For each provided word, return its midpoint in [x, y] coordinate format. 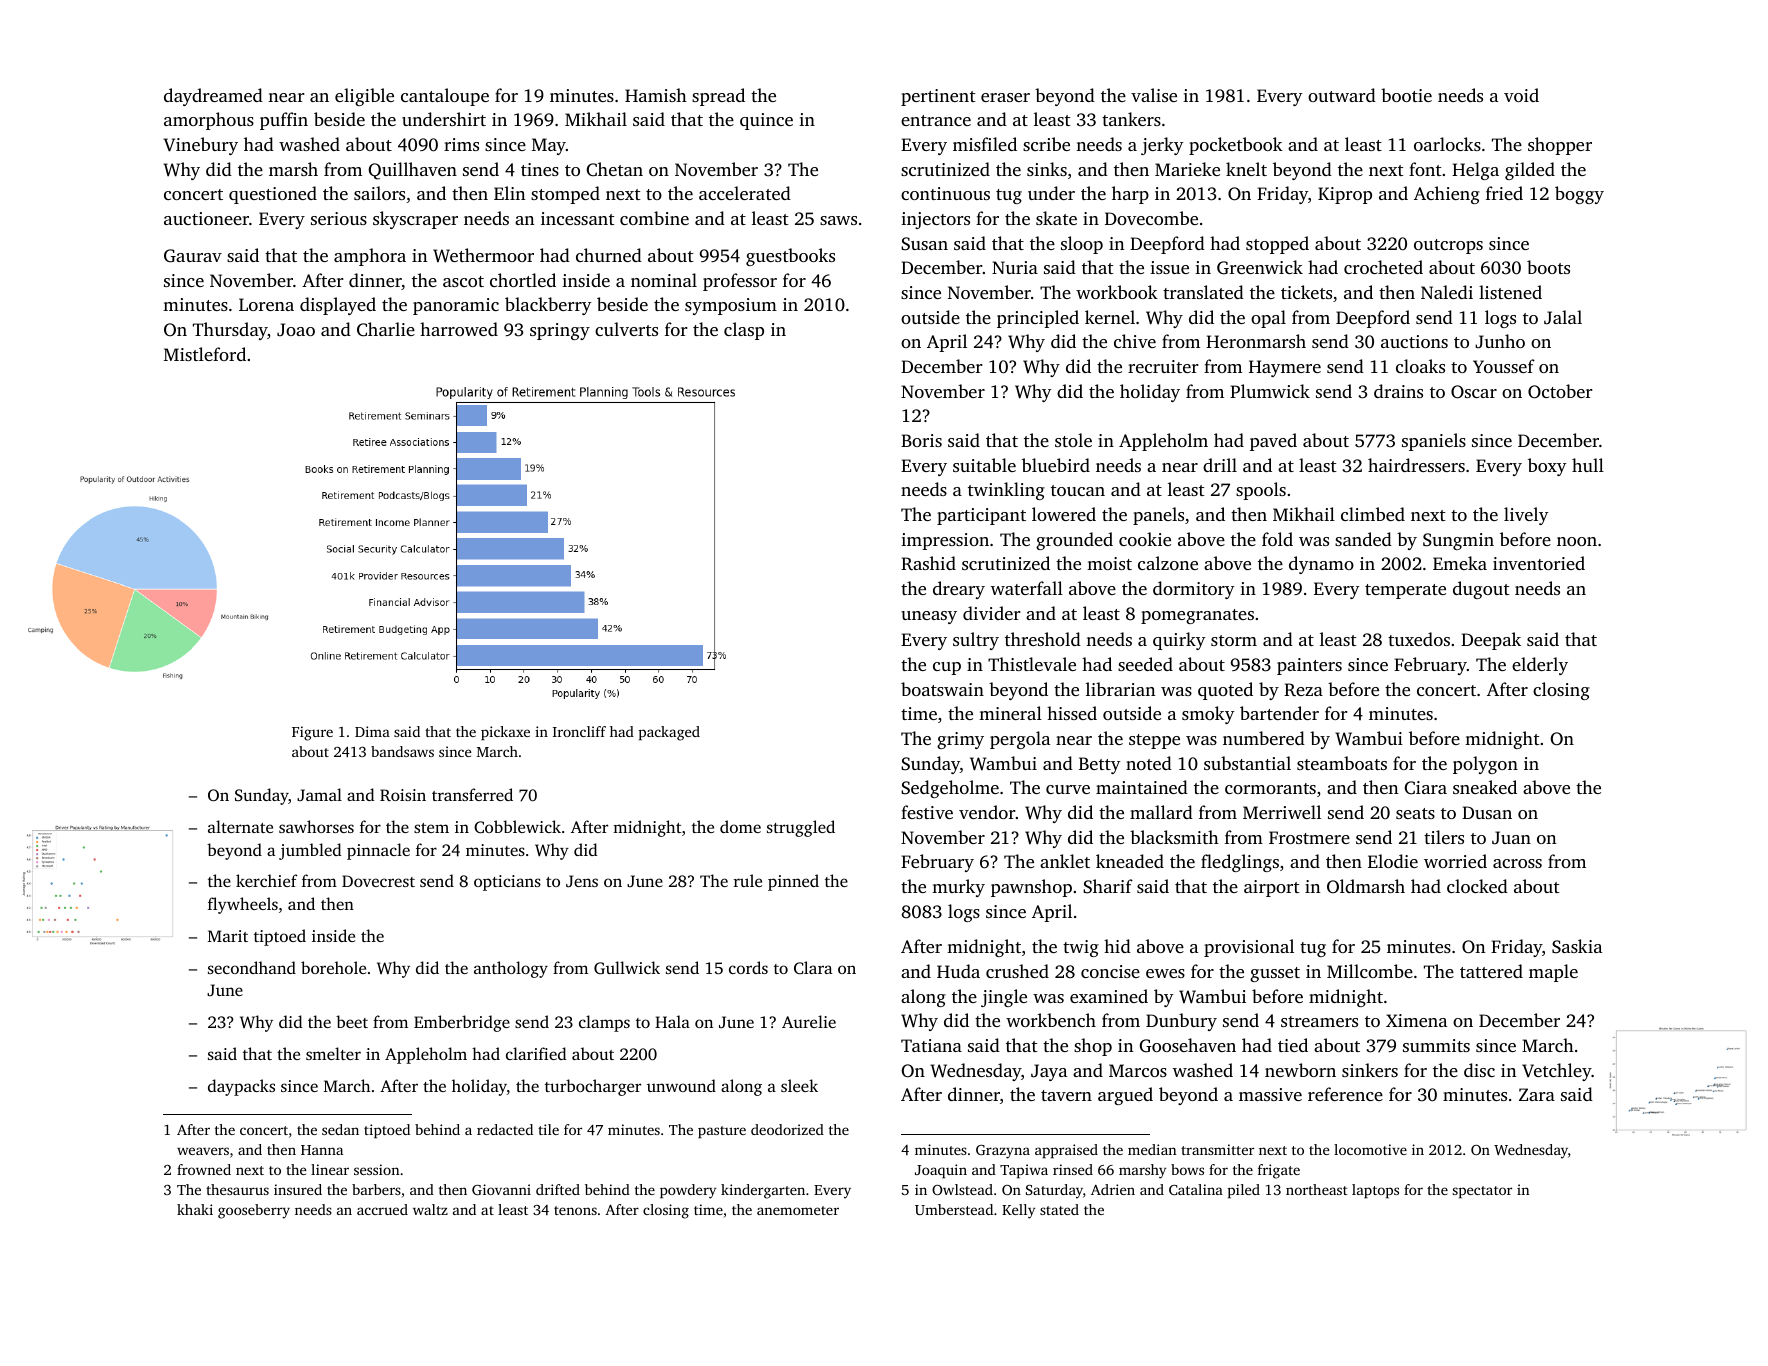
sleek [799, 1085]
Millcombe [1370, 971]
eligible [364, 97]
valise [1154, 95]
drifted [558, 1189]
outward [1342, 95]
